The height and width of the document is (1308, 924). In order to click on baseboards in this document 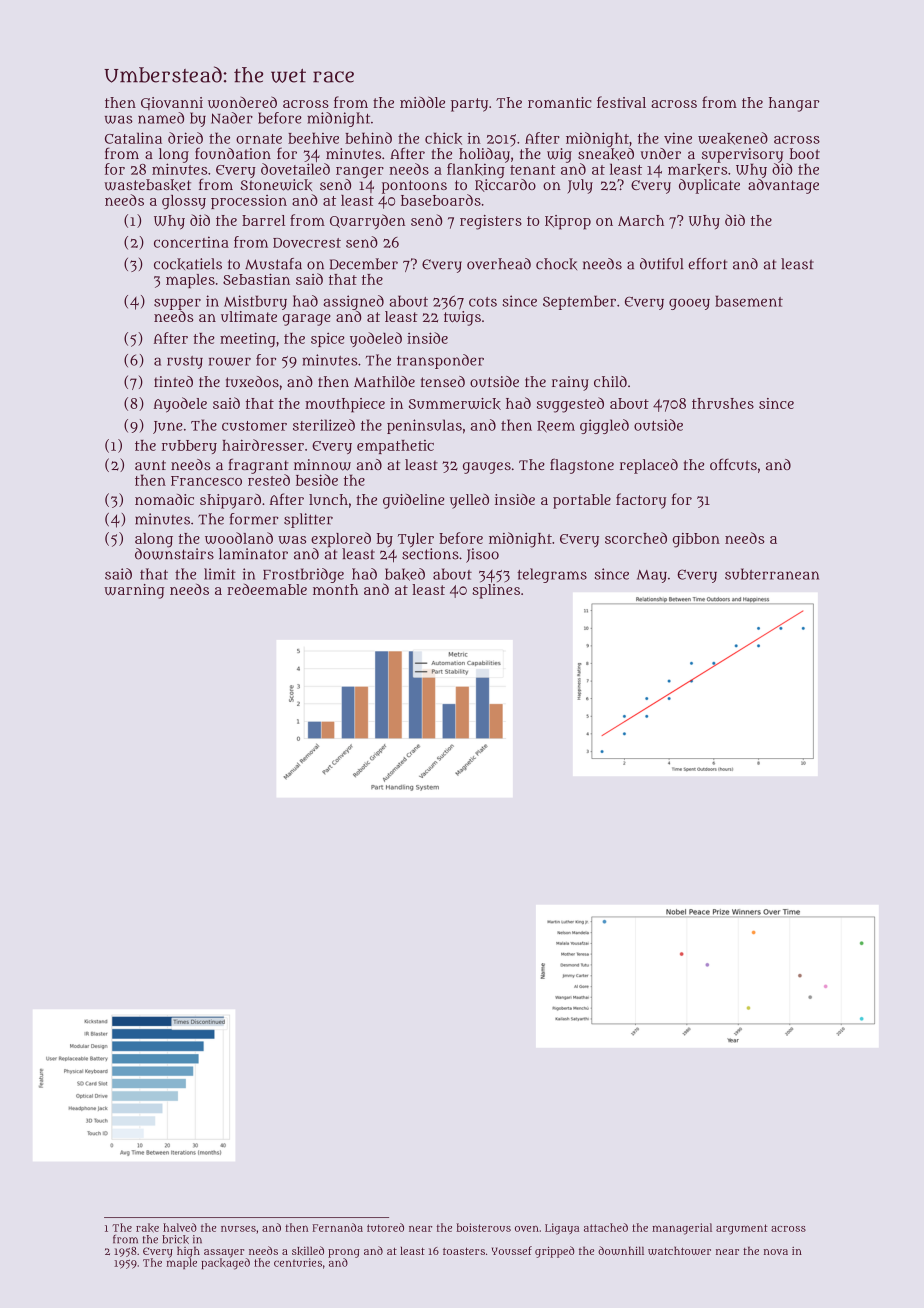, I will do `click(441, 200)`.
